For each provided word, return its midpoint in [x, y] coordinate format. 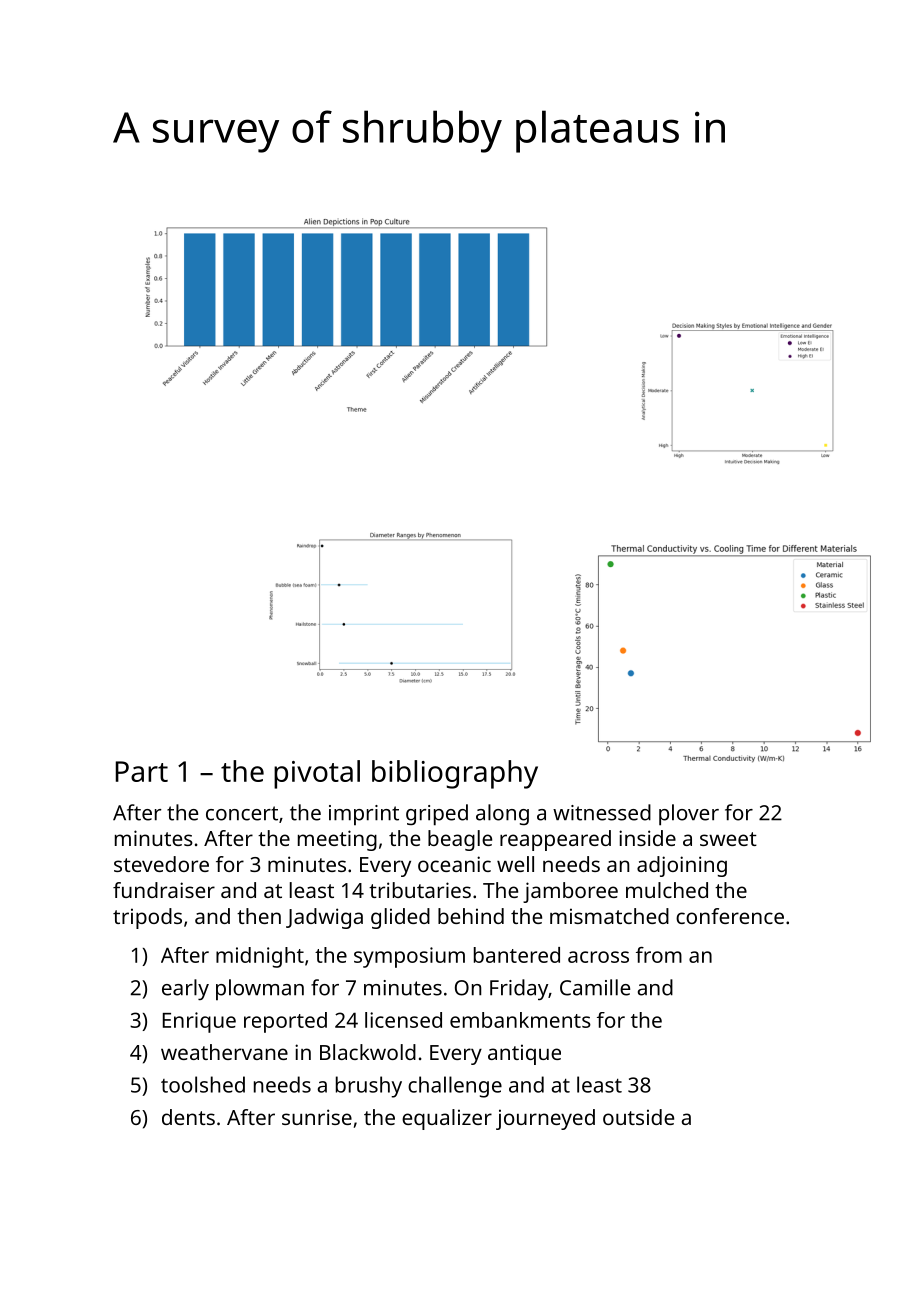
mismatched [609, 916]
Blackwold [368, 1052]
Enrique [199, 1022]
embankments [520, 1020]
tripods [147, 918]
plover [689, 815]
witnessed [602, 812]
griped [437, 815]
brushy [369, 1087]
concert [242, 813]
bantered [517, 955]
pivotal [317, 774]
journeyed [545, 1119]
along [502, 814]
